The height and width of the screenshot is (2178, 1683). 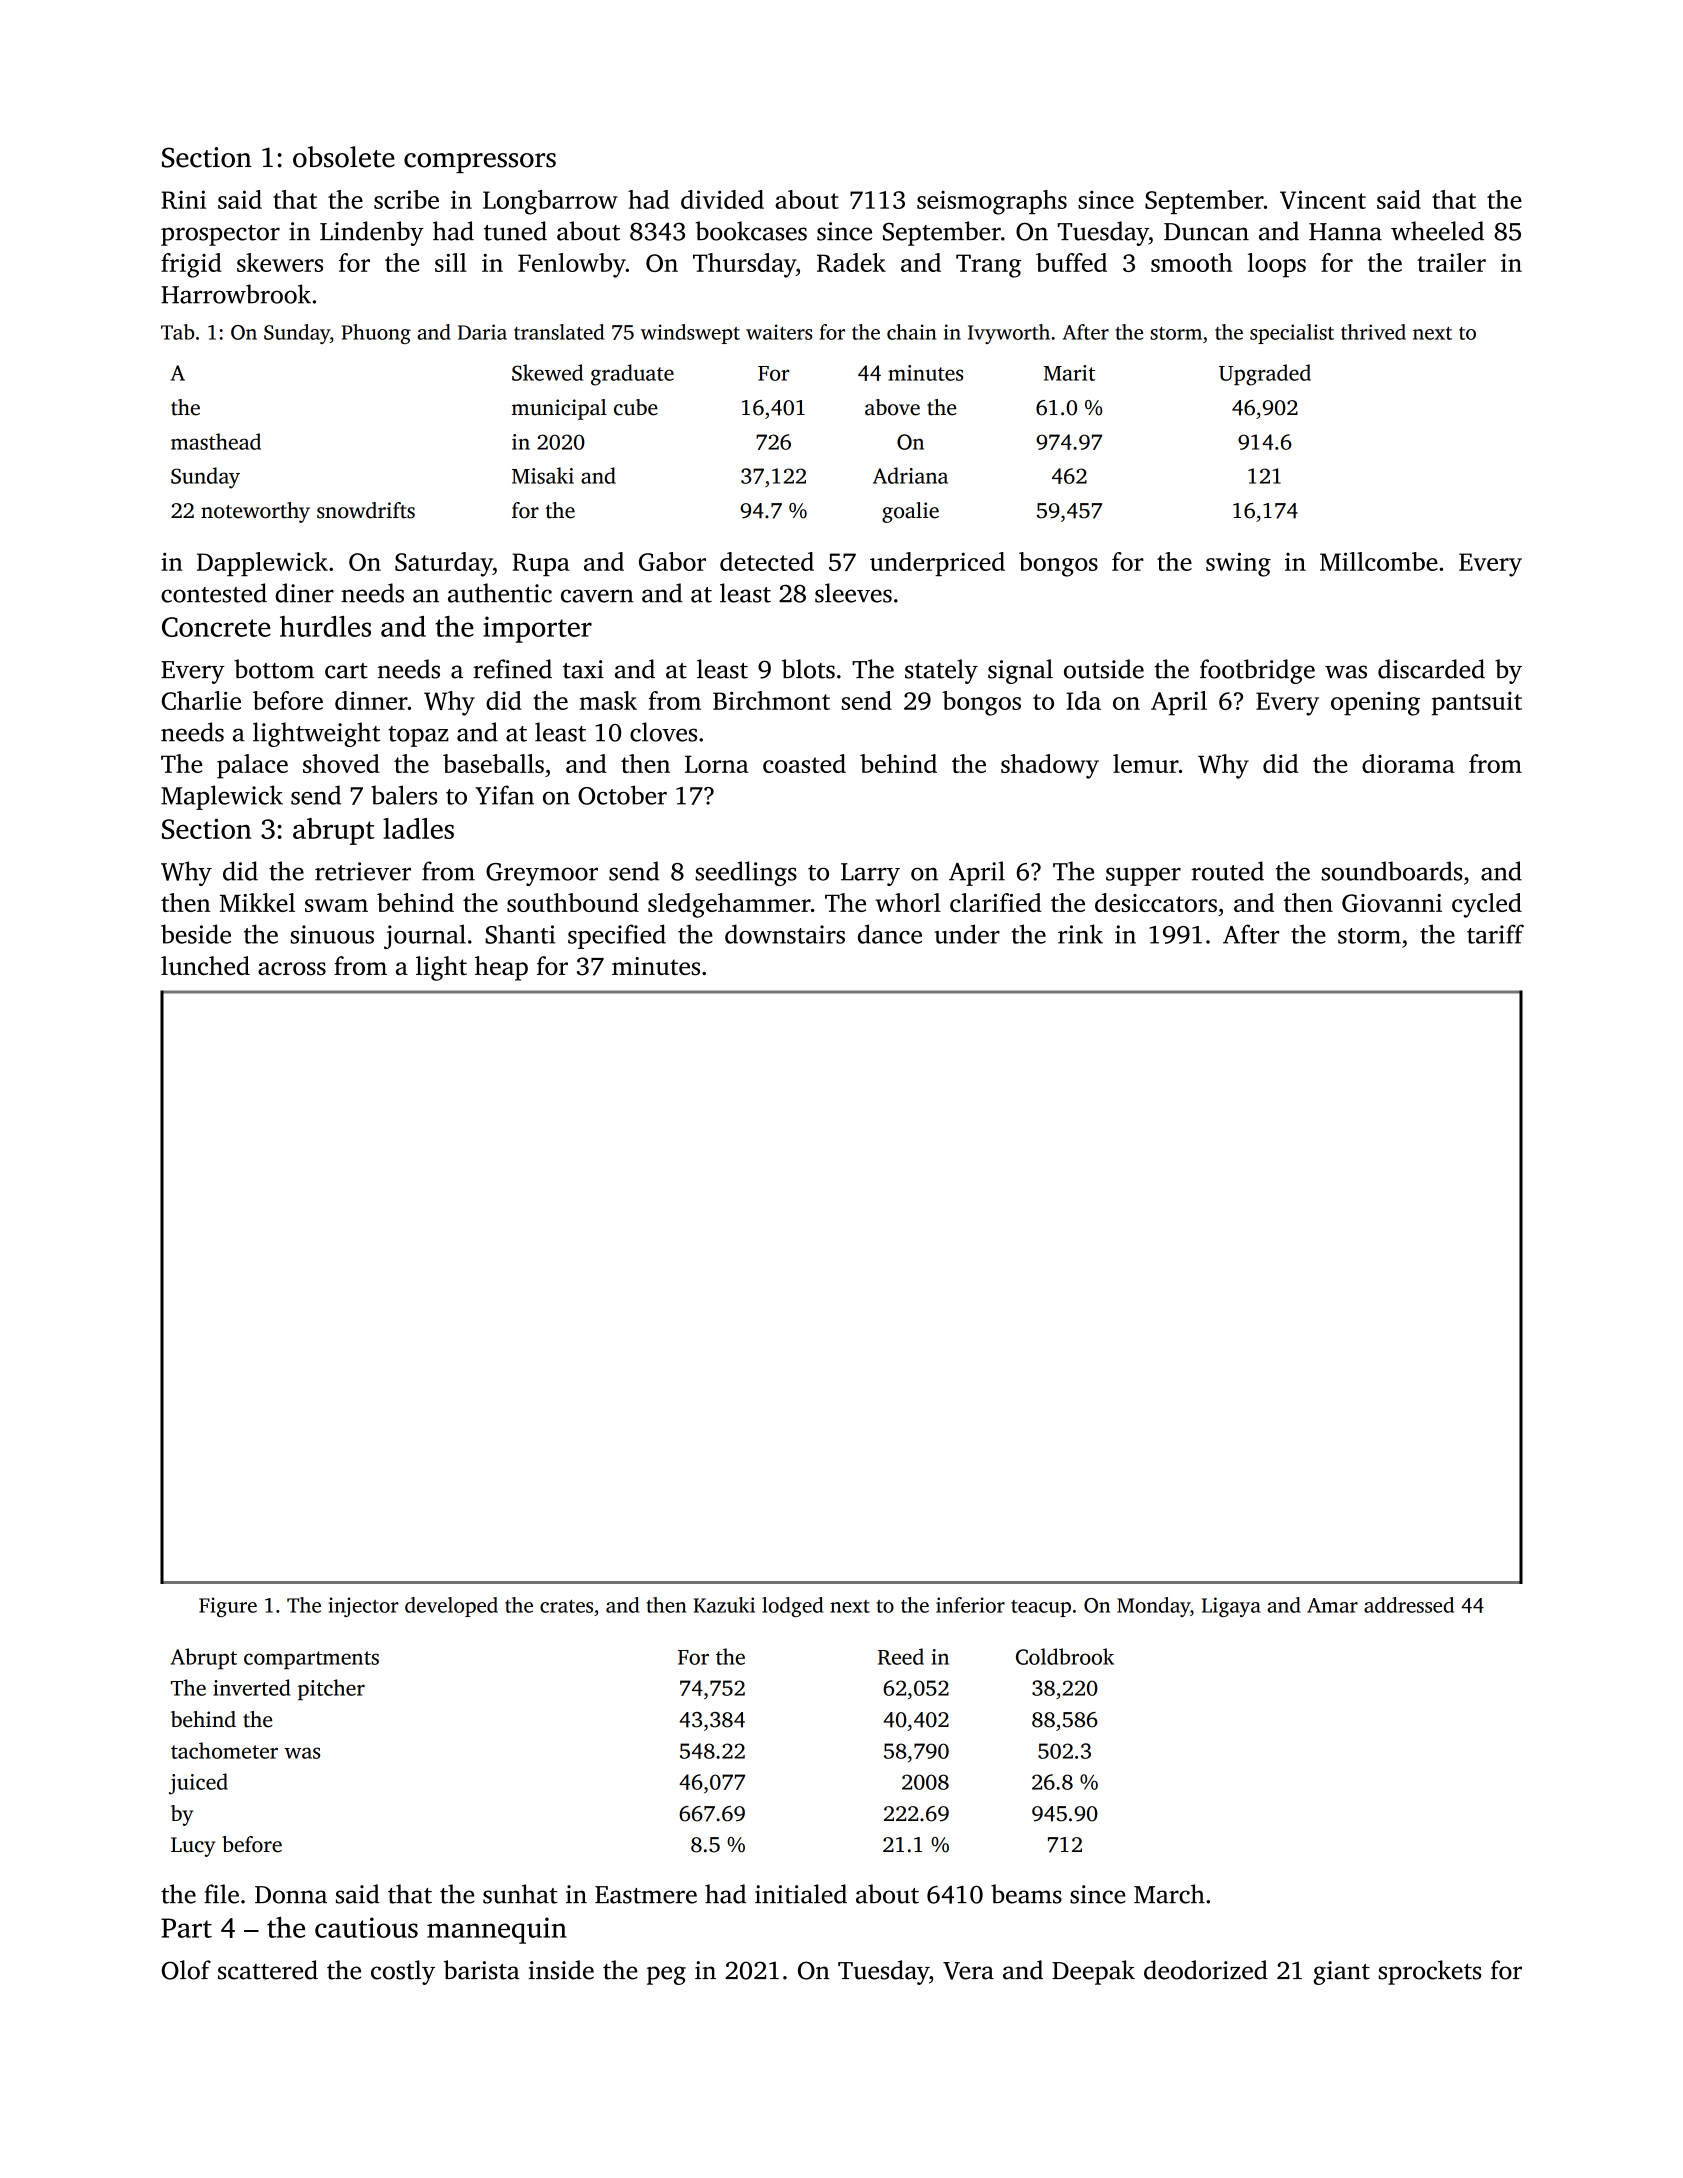 What do you see at coordinates (1323, 199) in the screenshot?
I see `Vincent` at bounding box center [1323, 199].
